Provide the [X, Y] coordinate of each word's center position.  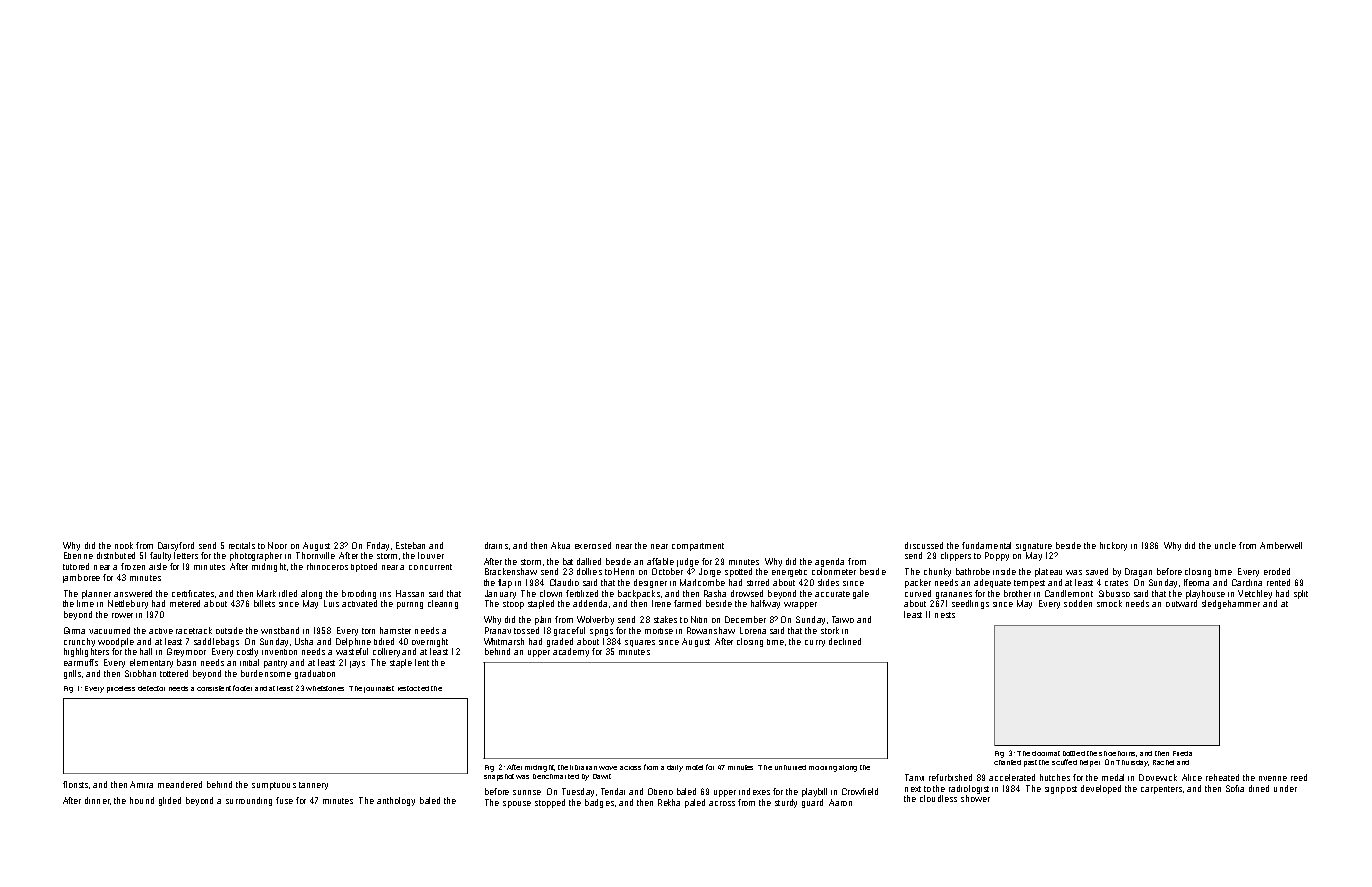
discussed [924, 545]
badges [599, 803]
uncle [1225, 545]
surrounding [249, 801]
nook [124, 545]
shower [975, 798]
